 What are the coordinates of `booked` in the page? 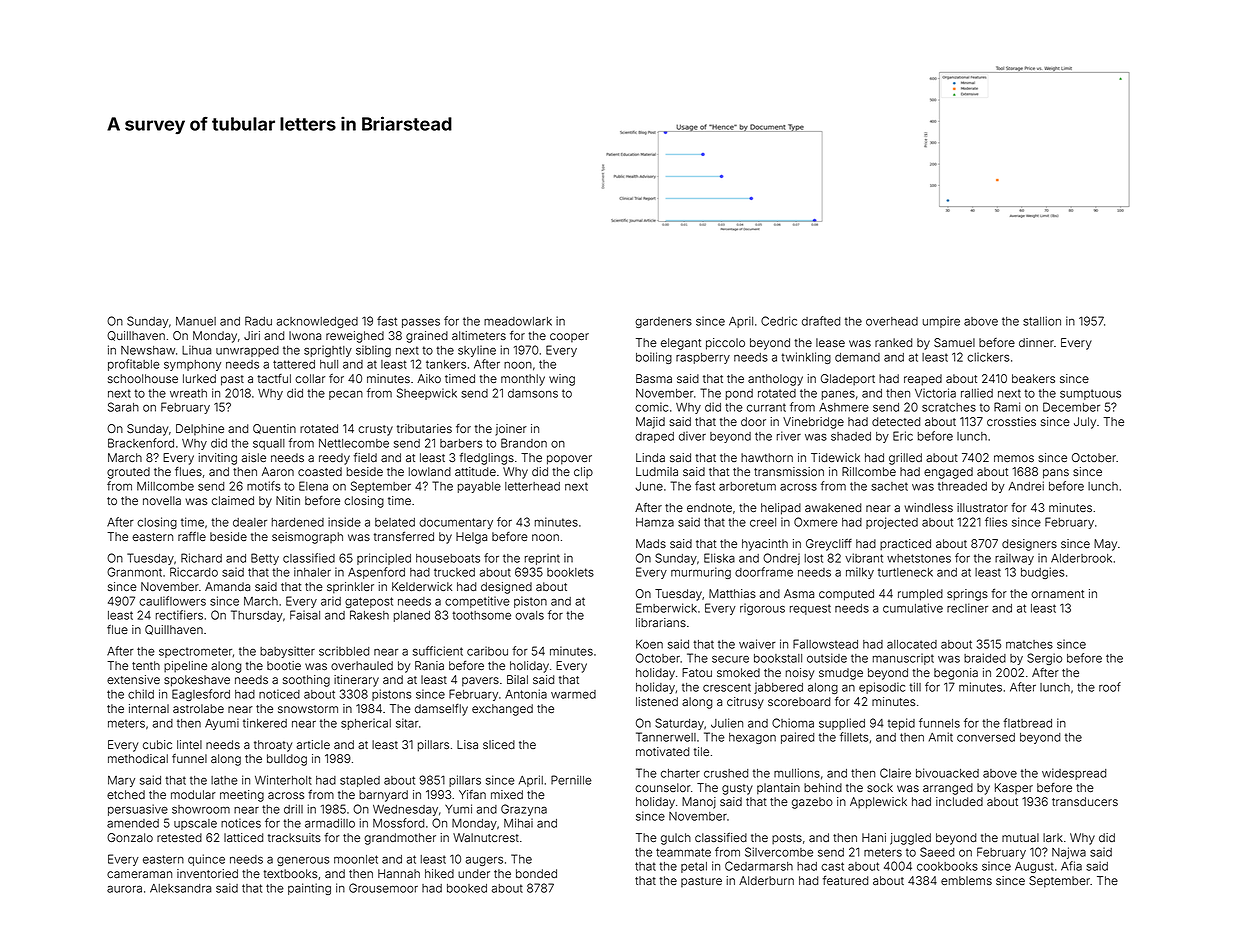 It's located at (467, 888).
